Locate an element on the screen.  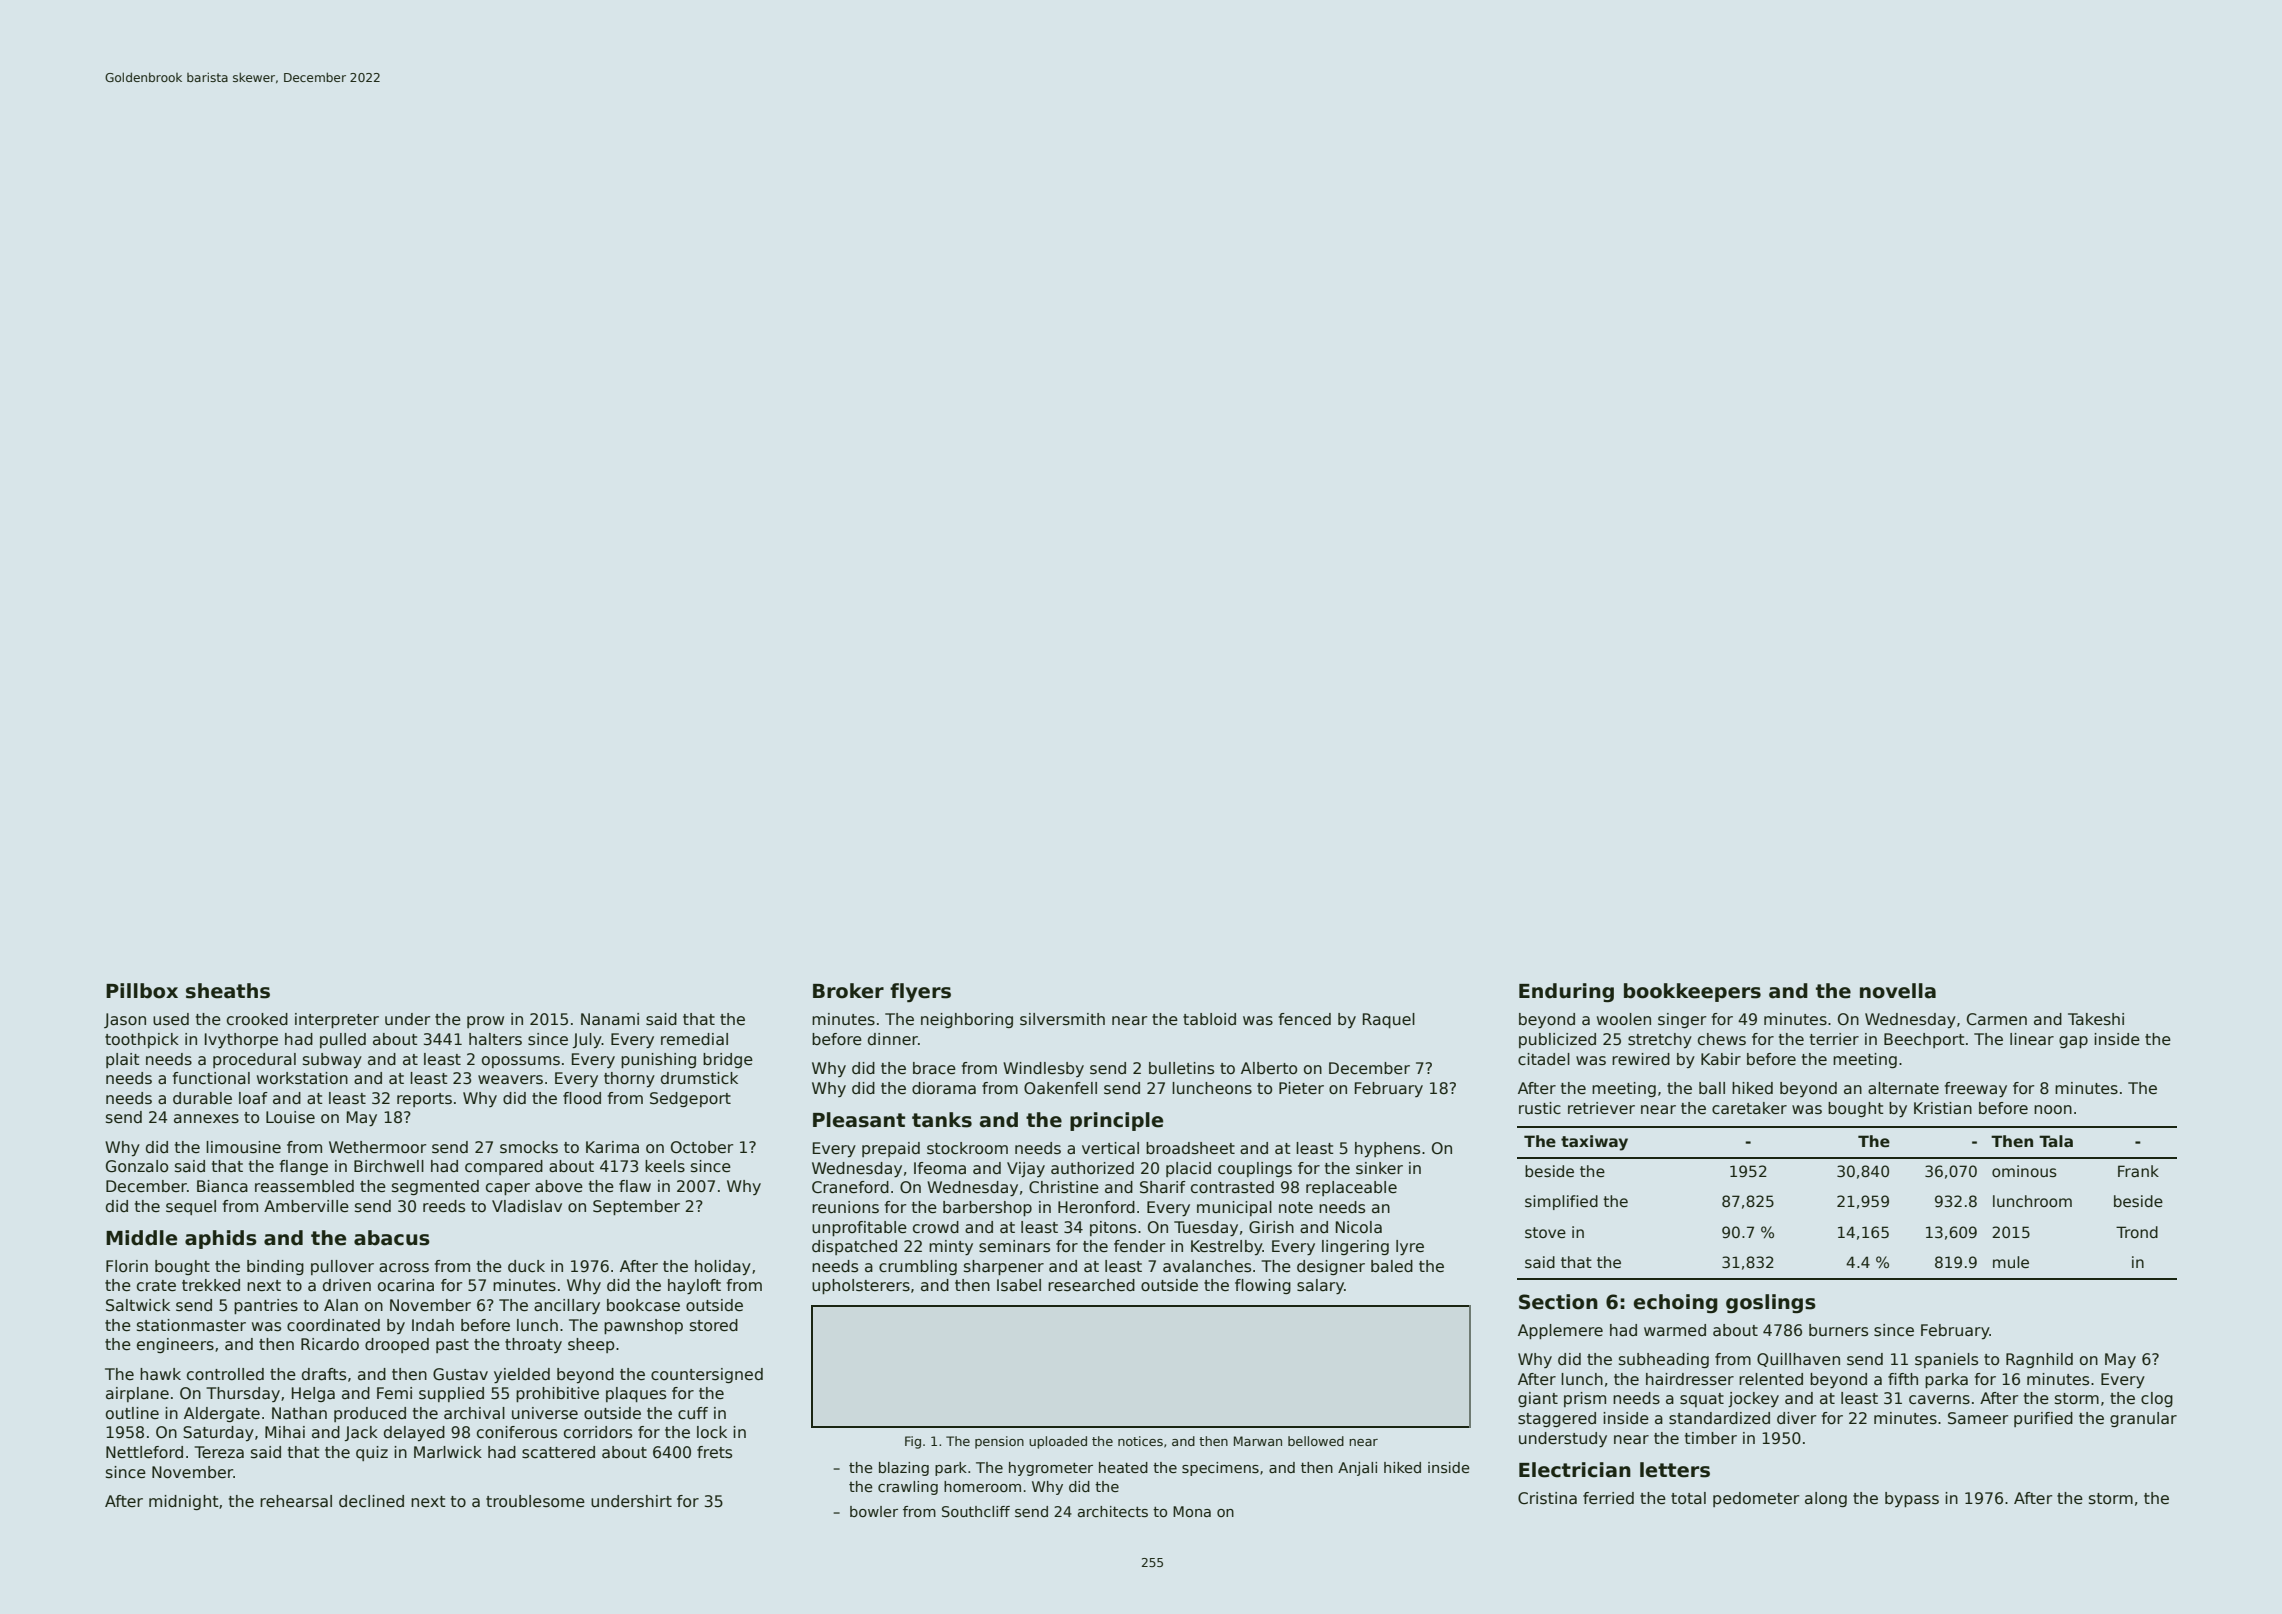
July is located at coordinates (587, 1040).
